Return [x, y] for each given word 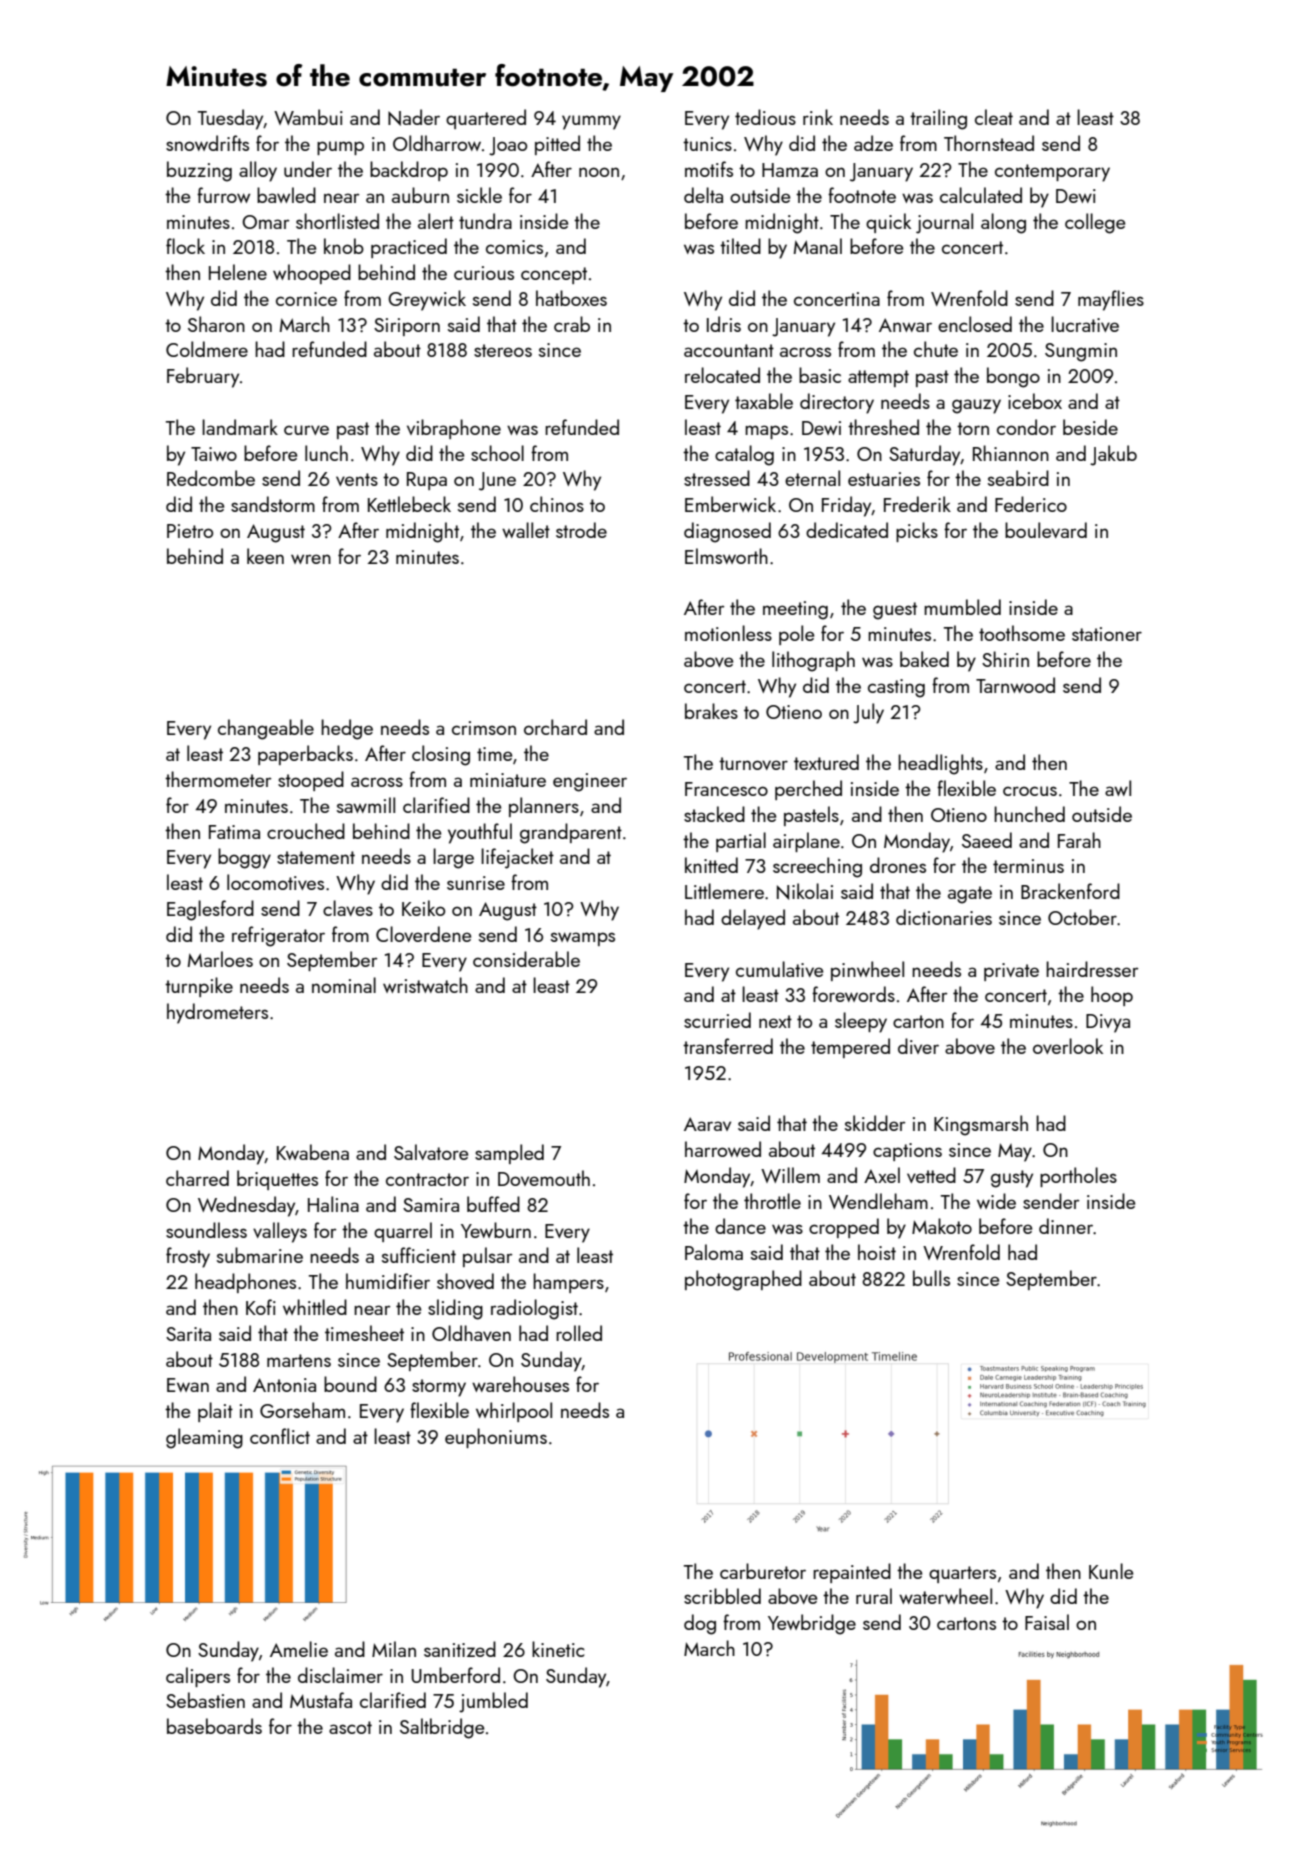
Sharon [216, 324]
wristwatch [425, 985]
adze [873, 143]
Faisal [1047, 1622]
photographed [743, 1280]
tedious [765, 117]
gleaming [204, 1438]
